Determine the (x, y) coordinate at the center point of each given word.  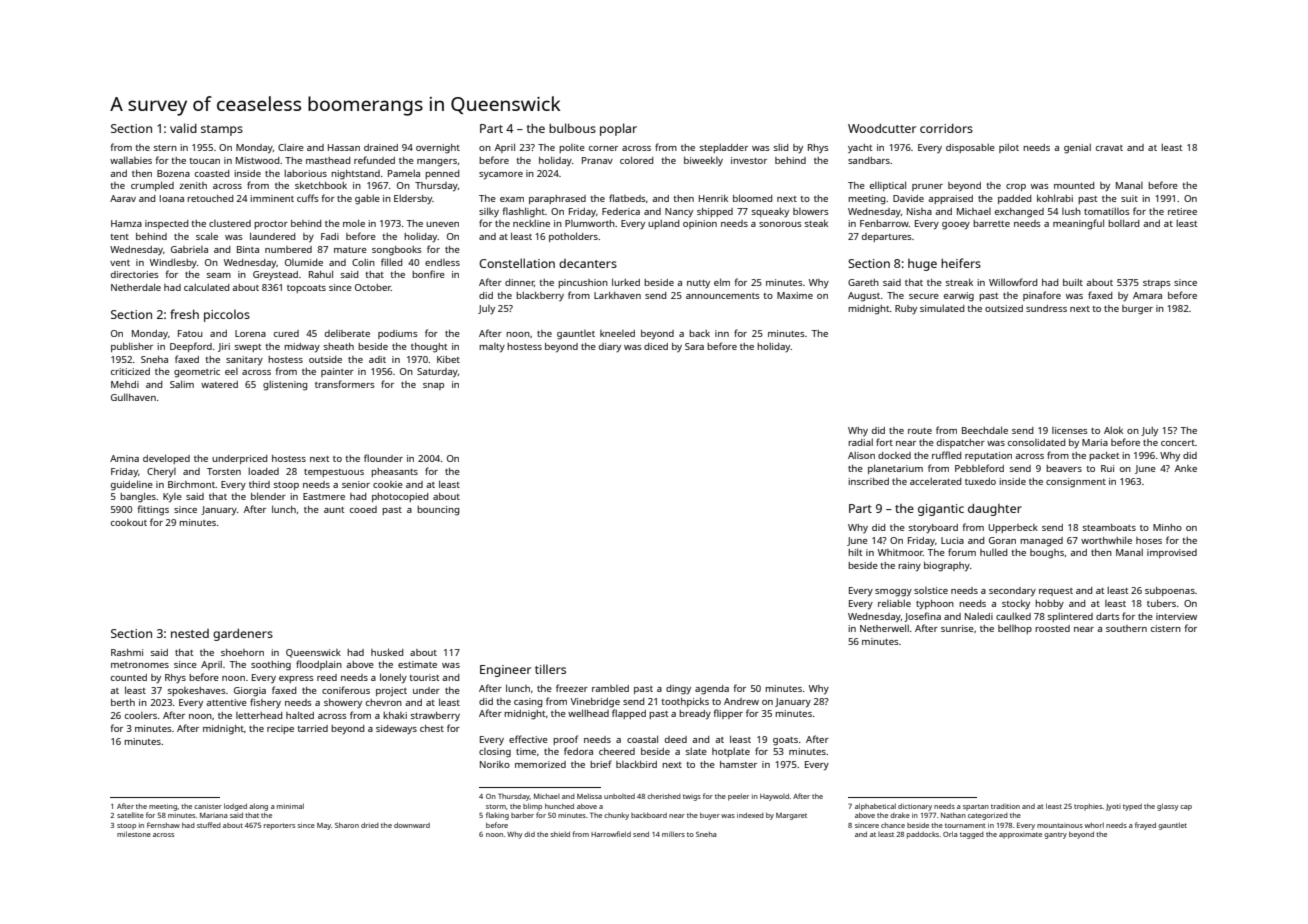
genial (1077, 148)
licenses (1070, 430)
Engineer (505, 671)
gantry (1055, 835)
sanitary (244, 361)
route (920, 431)
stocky (1016, 604)
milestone (134, 834)
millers (673, 834)
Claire (291, 147)
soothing (271, 666)
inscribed (868, 481)
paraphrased (557, 199)
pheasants (394, 472)
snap (433, 386)
